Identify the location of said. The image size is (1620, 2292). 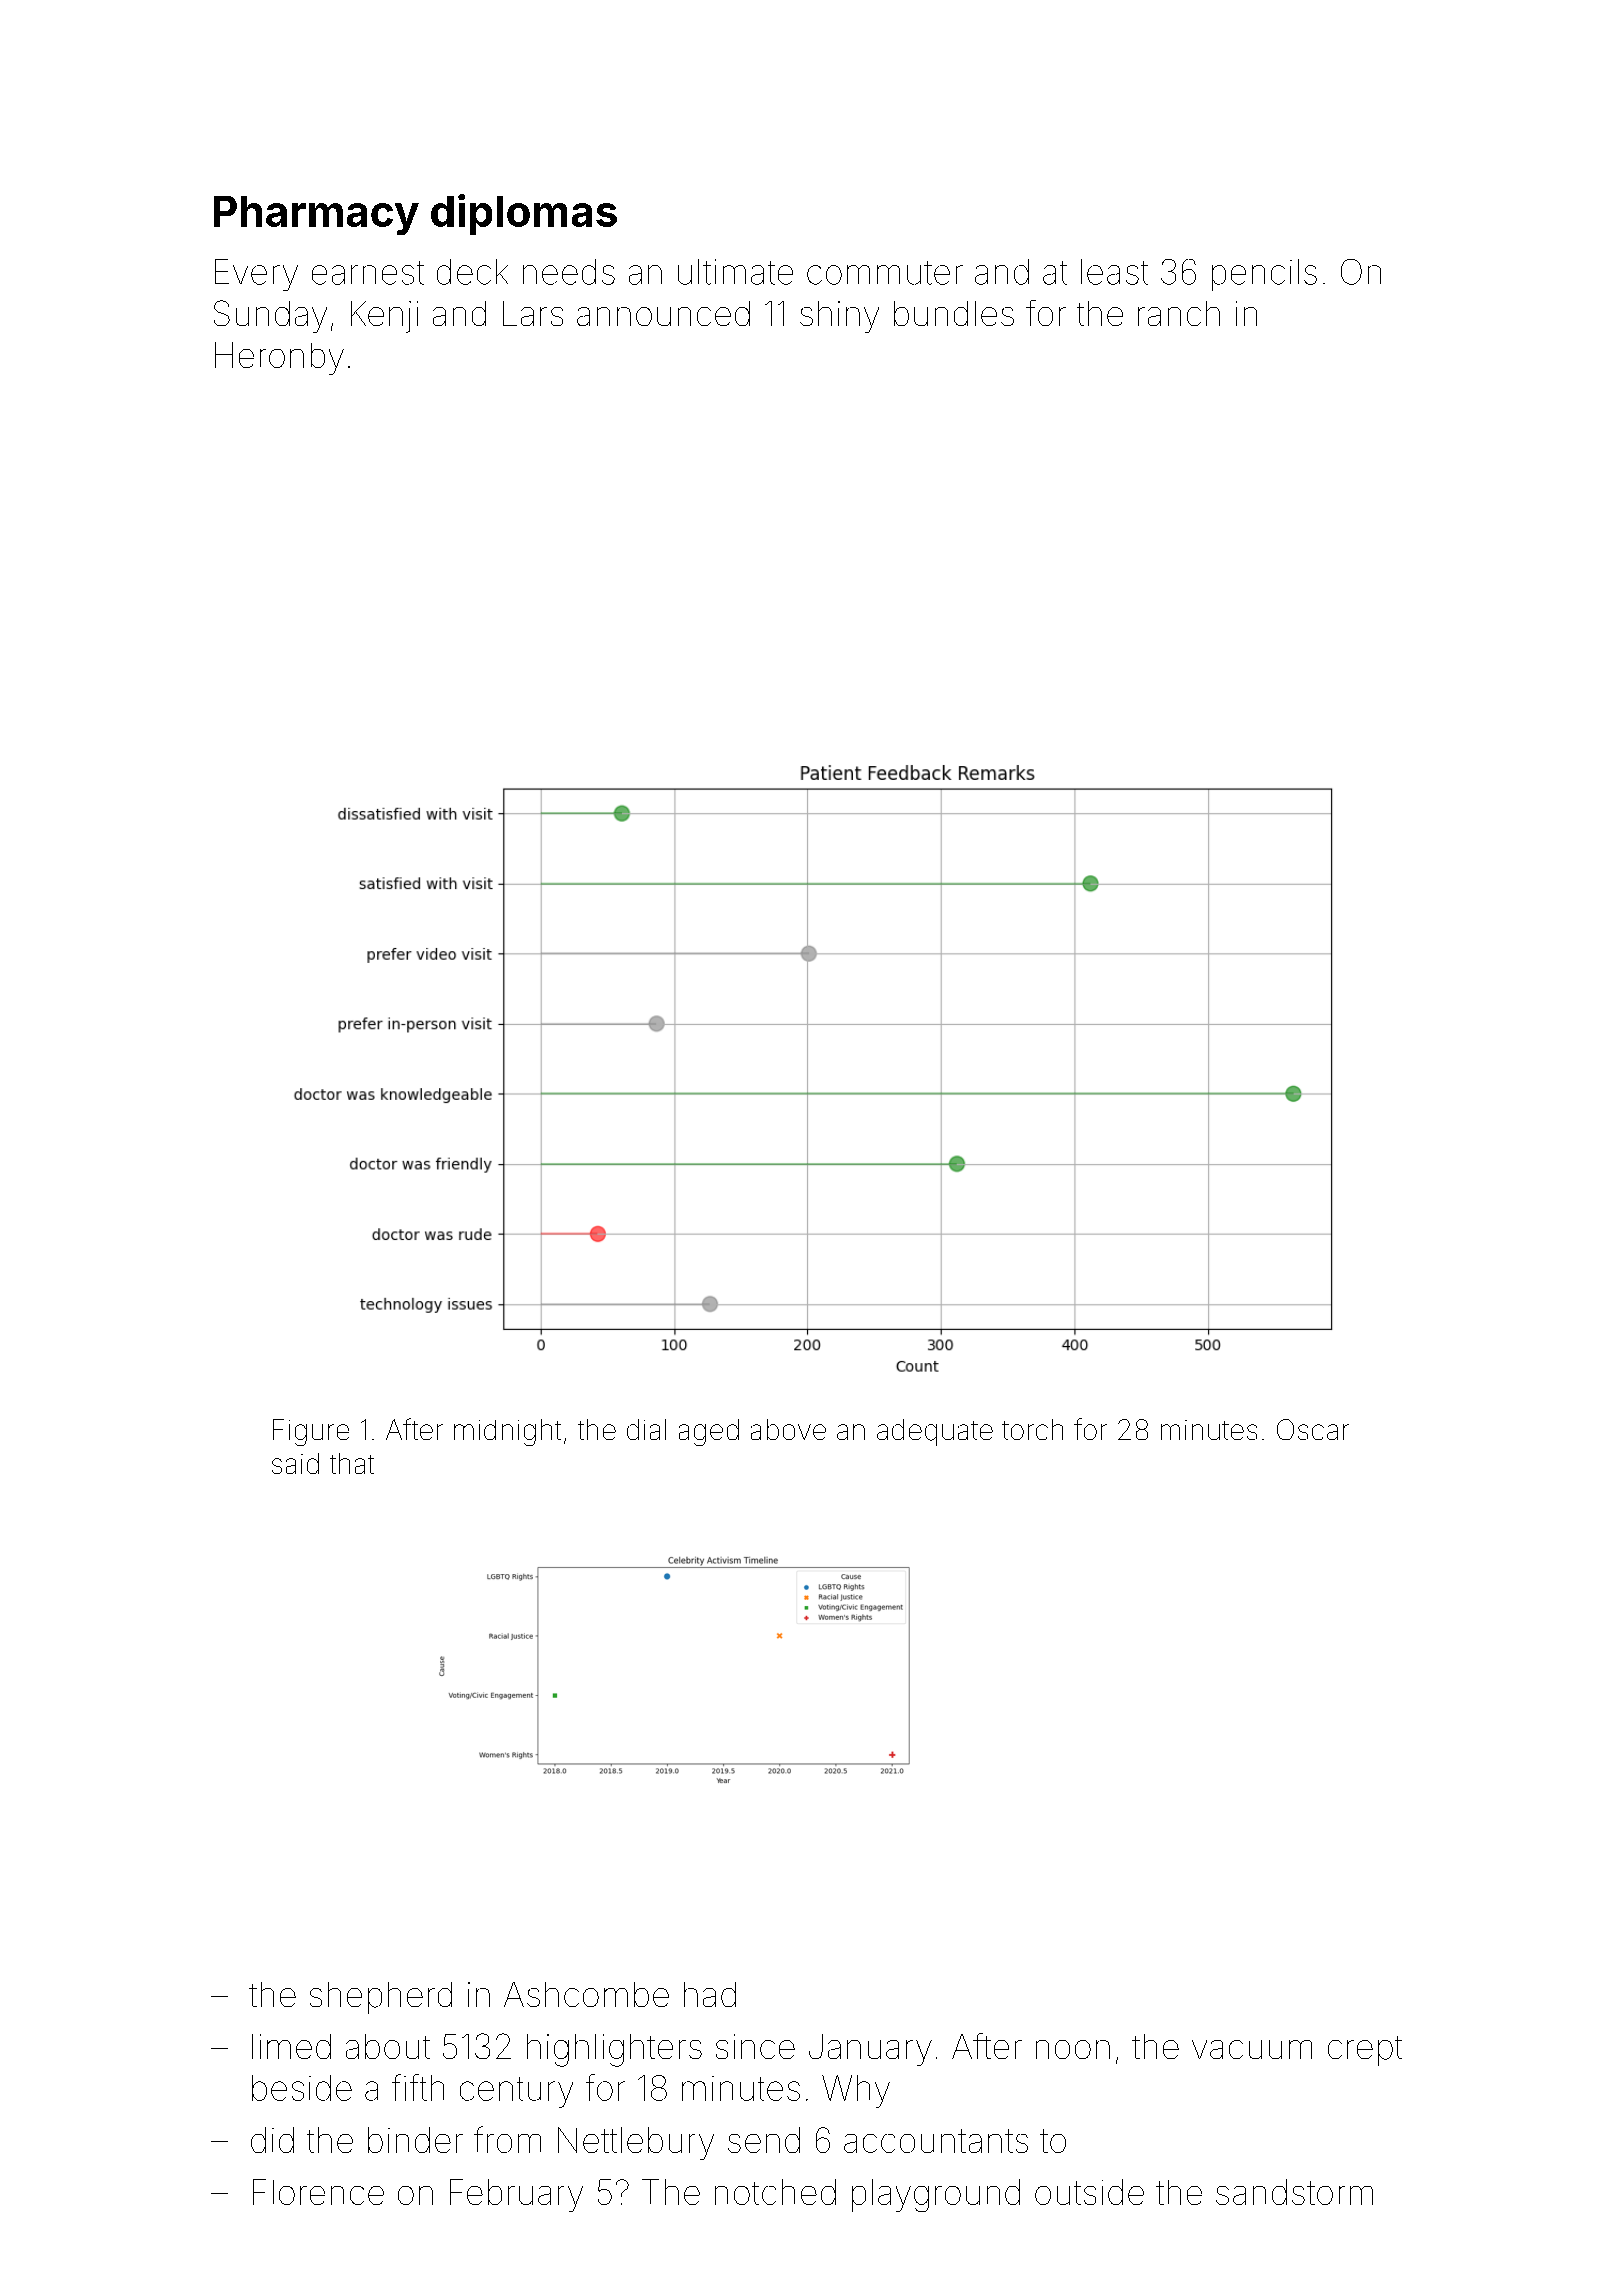
(295, 1463).
